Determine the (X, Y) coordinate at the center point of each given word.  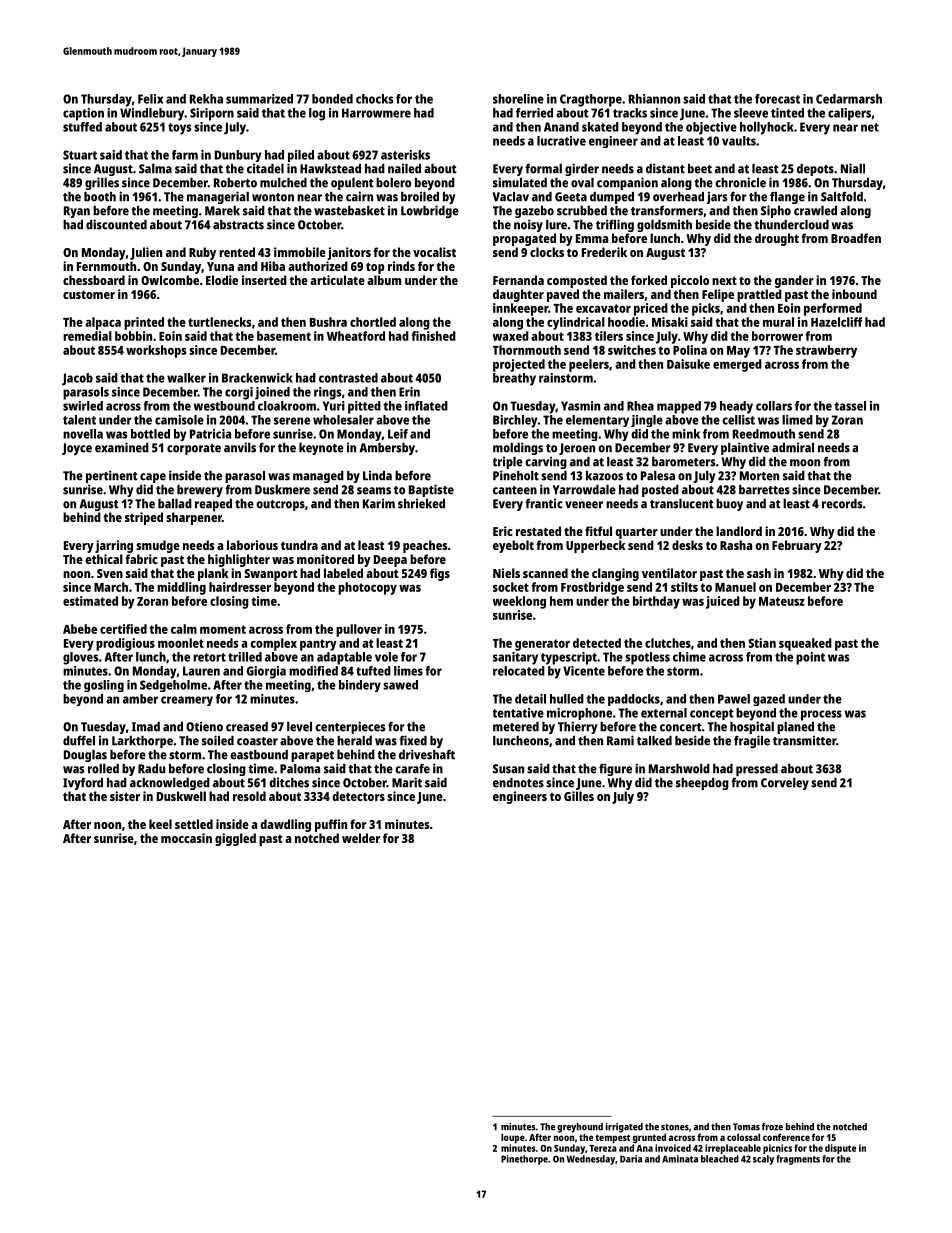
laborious (252, 545)
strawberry (826, 351)
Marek (222, 211)
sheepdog (702, 784)
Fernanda (518, 280)
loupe (513, 1138)
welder (361, 838)
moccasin (186, 838)
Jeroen (577, 449)
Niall (853, 168)
